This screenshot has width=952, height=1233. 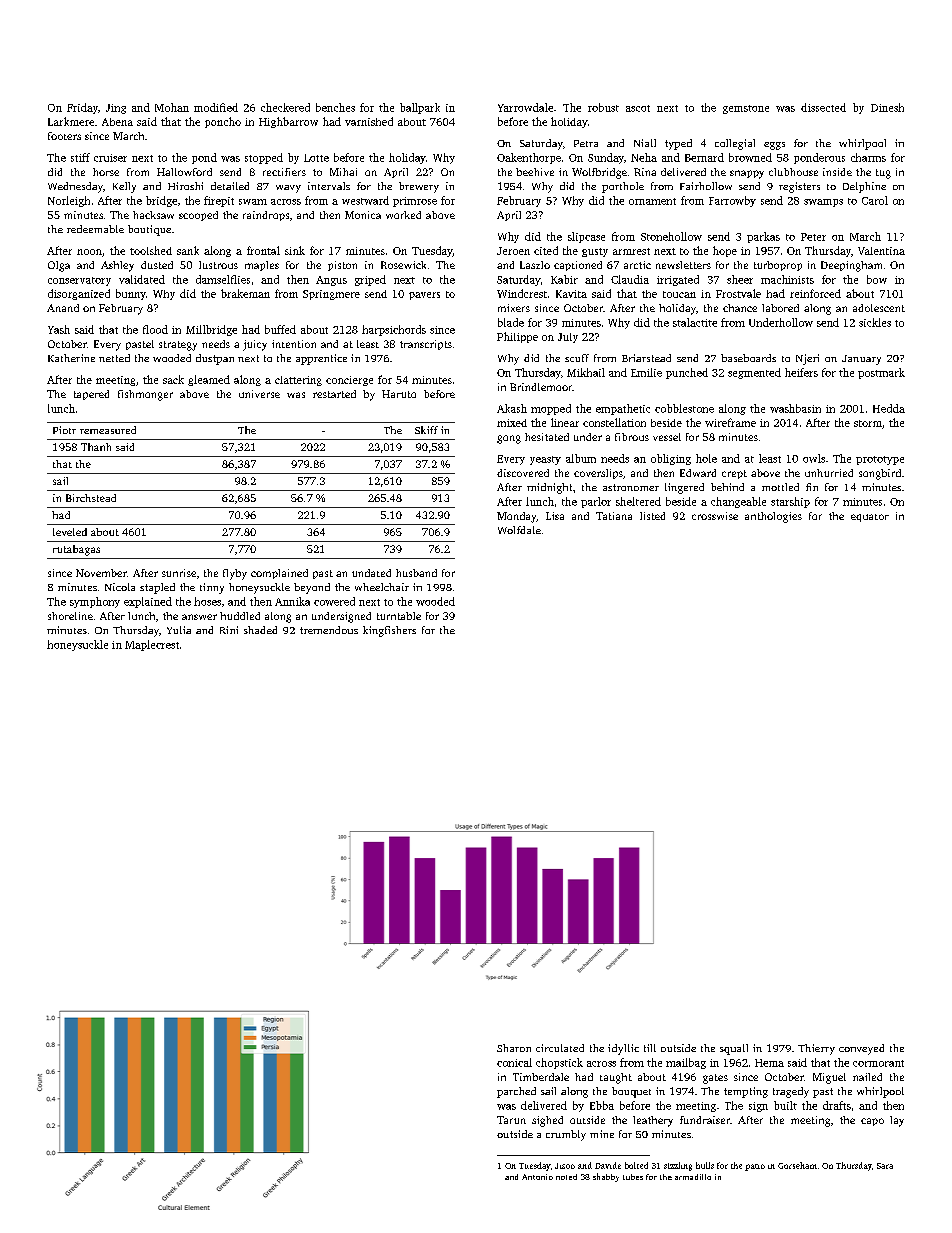 I want to click on apprentice, so click(x=321, y=359).
